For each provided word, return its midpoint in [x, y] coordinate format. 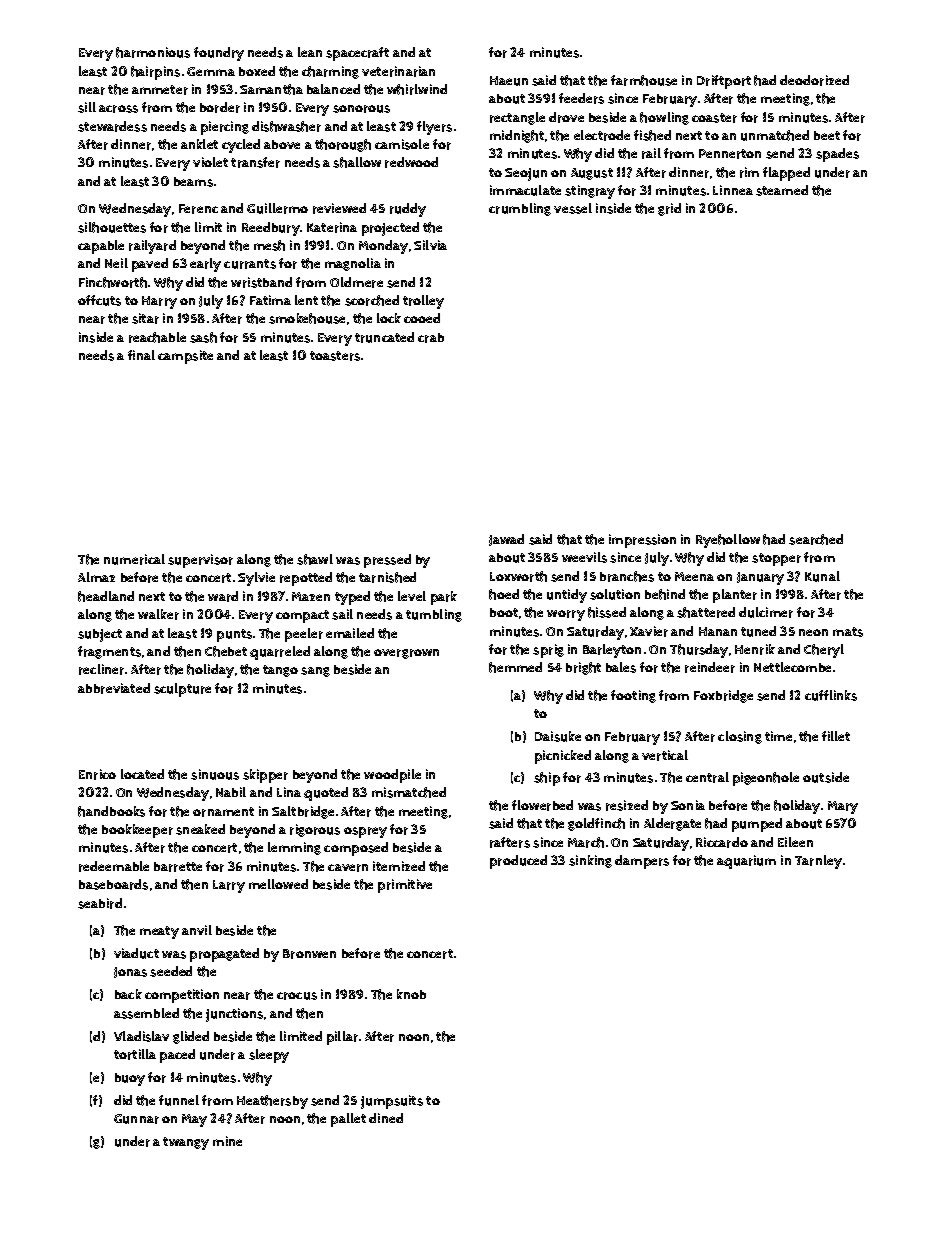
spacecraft [357, 54]
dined [386, 1118]
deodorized [814, 80]
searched [816, 539]
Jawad [506, 540]
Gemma [211, 71]
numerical [134, 559]
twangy [186, 1143]
